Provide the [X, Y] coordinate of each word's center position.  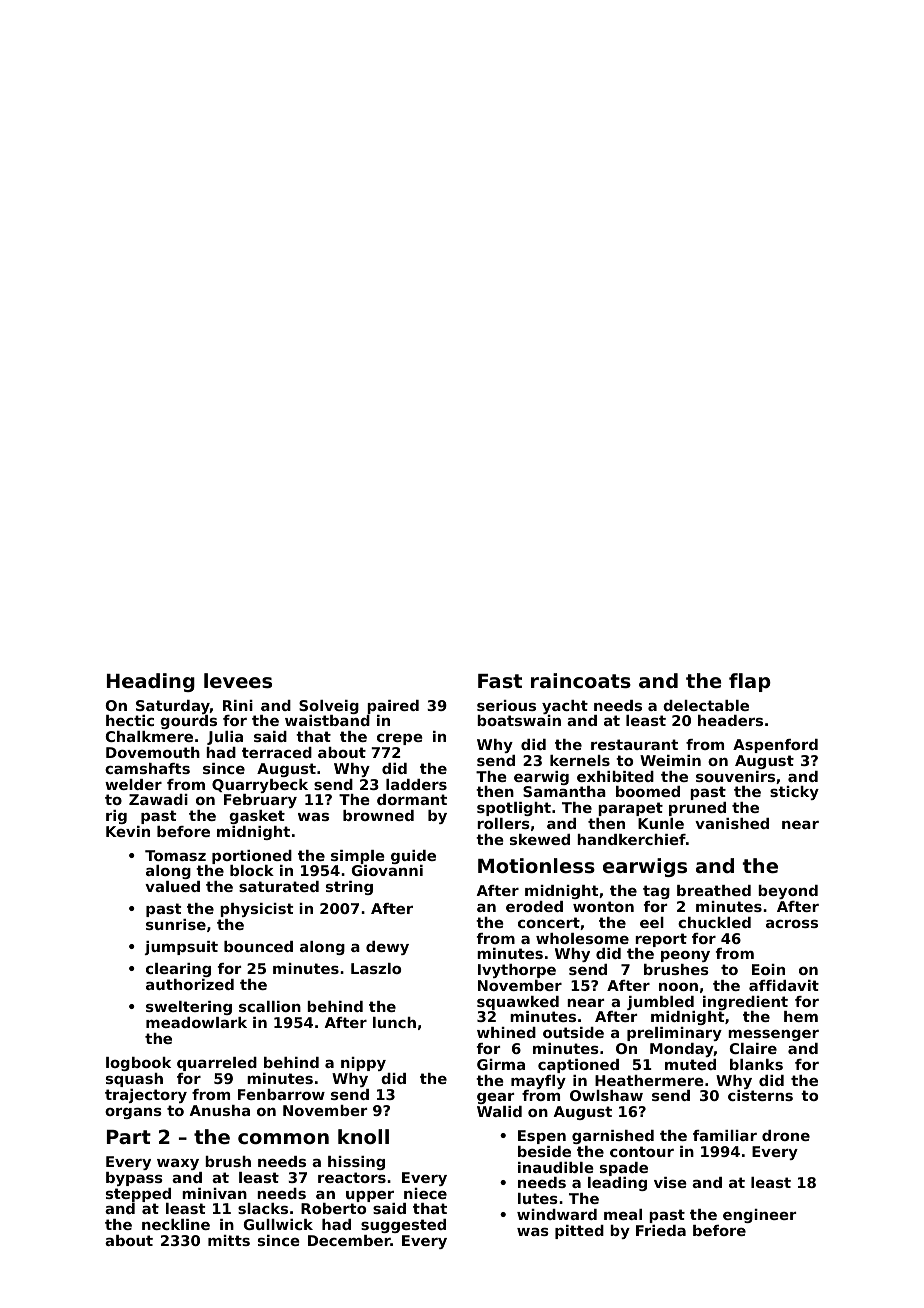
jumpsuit [181, 948]
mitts [229, 1240]
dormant [412, 799]
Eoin [768, 969]
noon [678, 987]
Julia [225, 738]
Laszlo [376, 968]
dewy [387, 948]
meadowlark [196, 1022]
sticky [794, 793]
